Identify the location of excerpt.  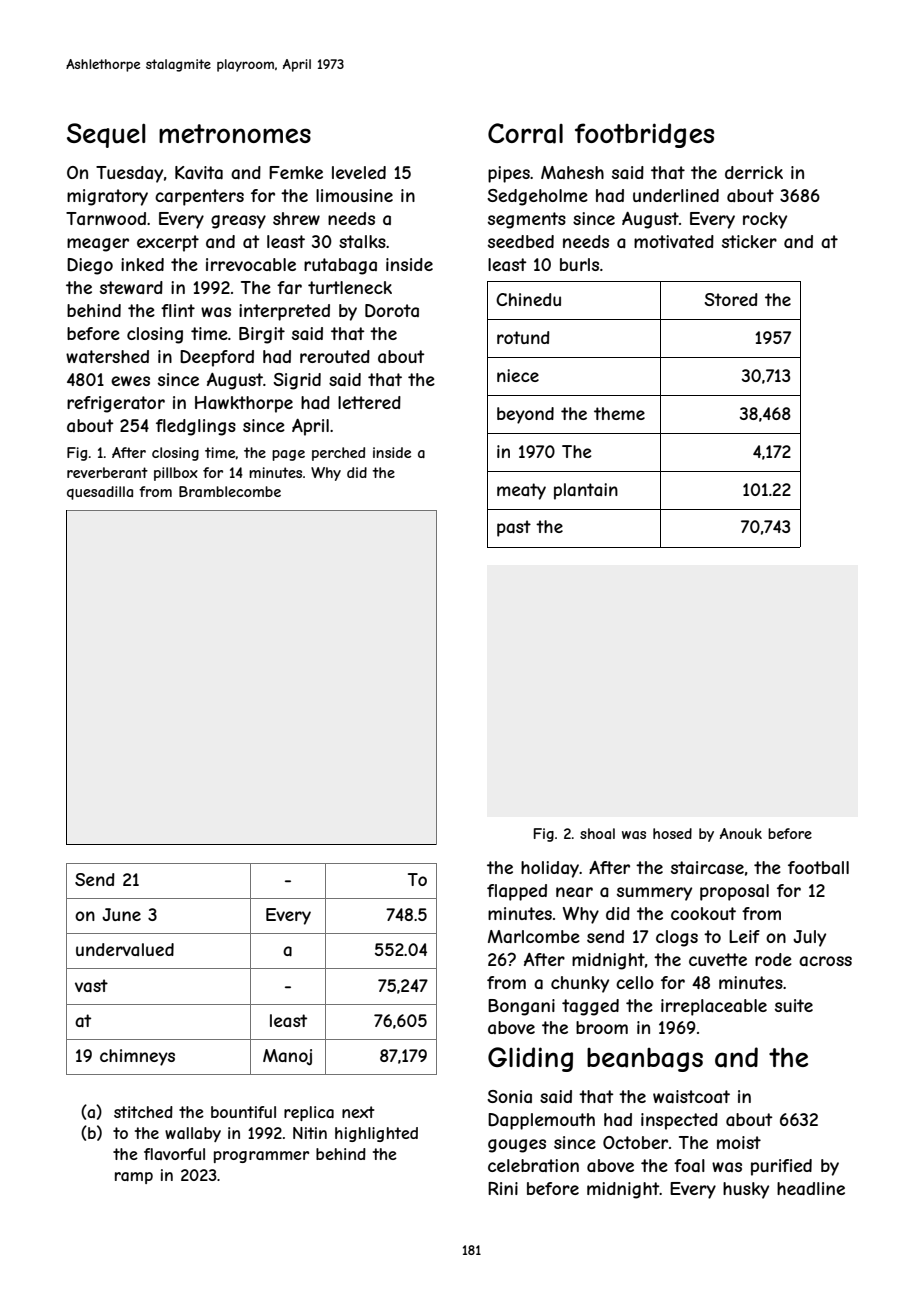
(168, 243).
